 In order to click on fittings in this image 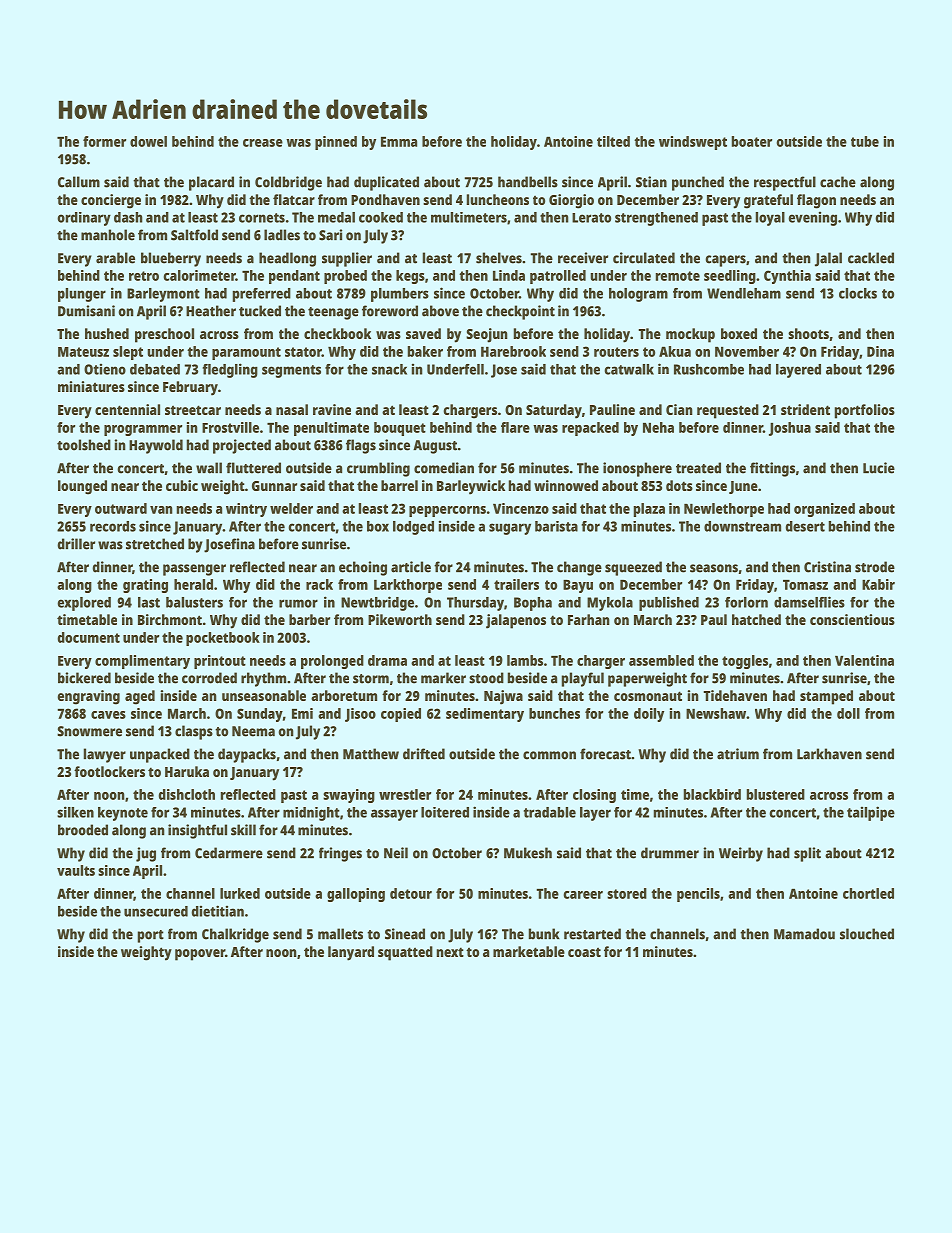, I will do `click(772, 469)`.
